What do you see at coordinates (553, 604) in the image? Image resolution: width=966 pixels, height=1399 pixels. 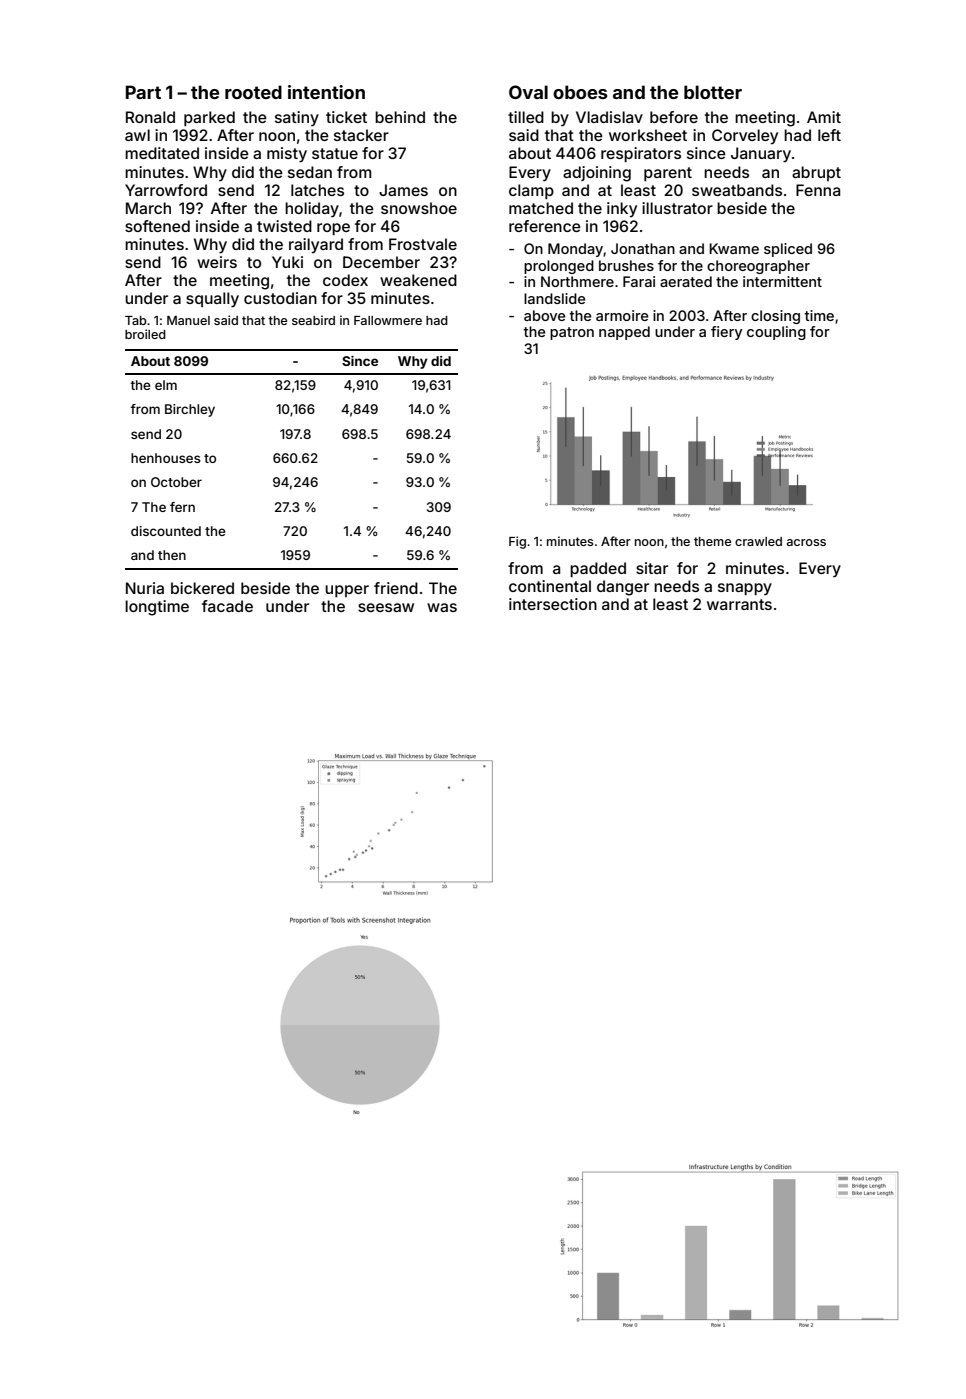 I see `intersection` at bounding box center [553, 604].
